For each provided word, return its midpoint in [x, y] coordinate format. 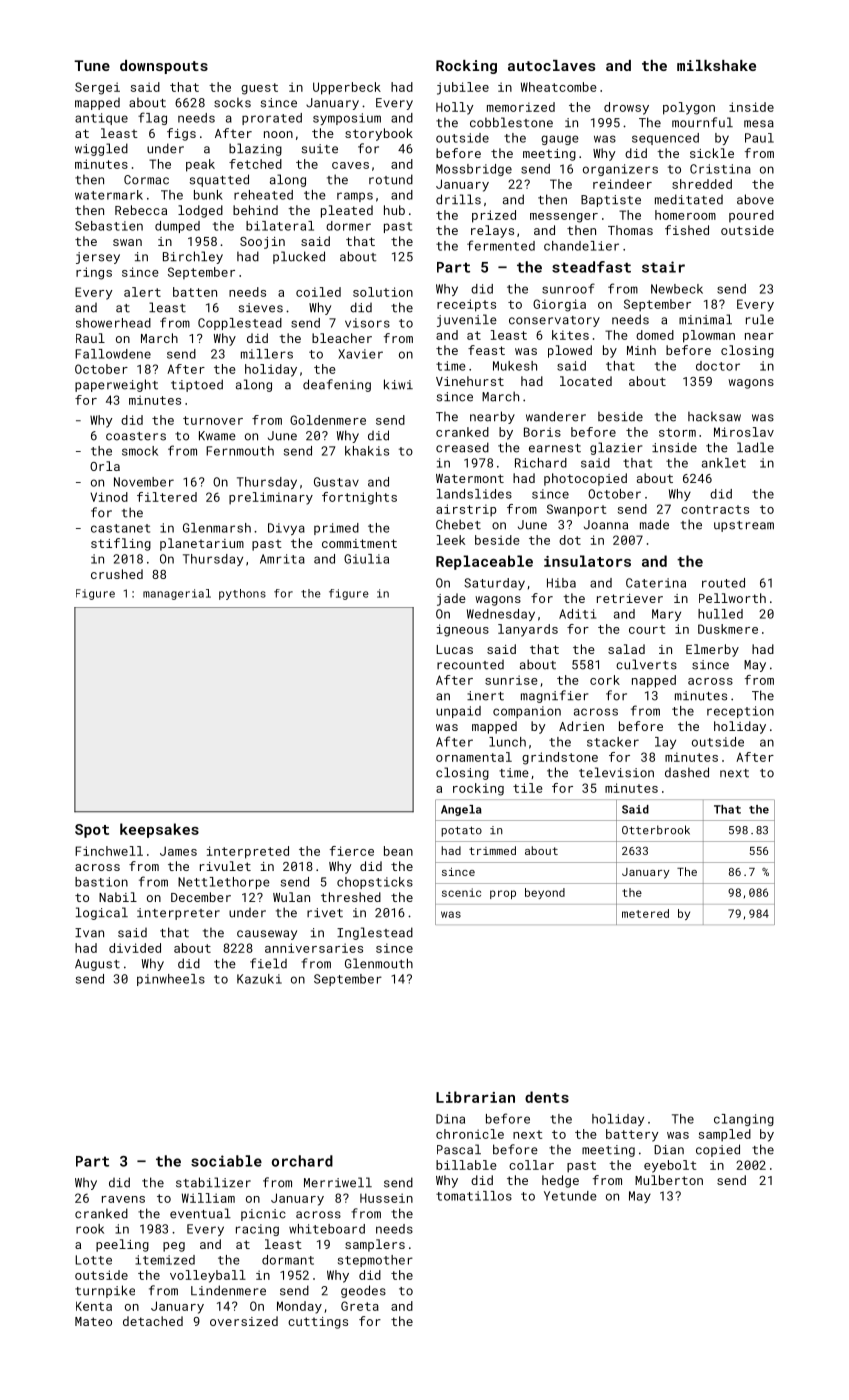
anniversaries [314, 948]
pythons [242, 594]
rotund [391, 179]
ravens [123, 1199]
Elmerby [712, 650]
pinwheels [171, 980]
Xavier [360, 354]
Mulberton [669, 1180]
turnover [213, 420]
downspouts [164, 67]
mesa [759, 124]
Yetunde [570, 1196]
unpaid [458, 712]
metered [645, 913]
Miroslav [744, 432]
